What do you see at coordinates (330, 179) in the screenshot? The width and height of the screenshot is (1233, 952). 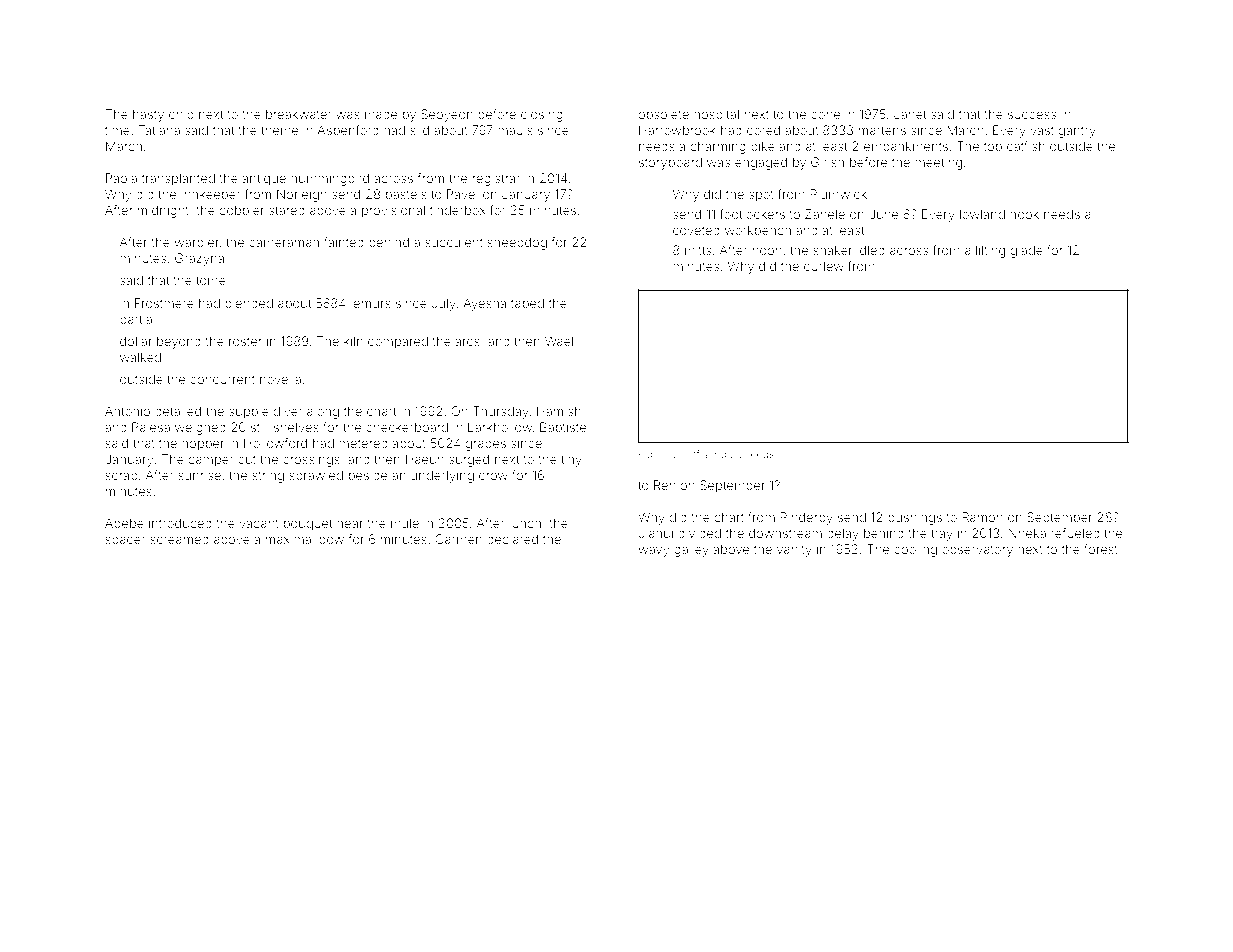 I see `hummingbird` at bounding box center [330, 179].
